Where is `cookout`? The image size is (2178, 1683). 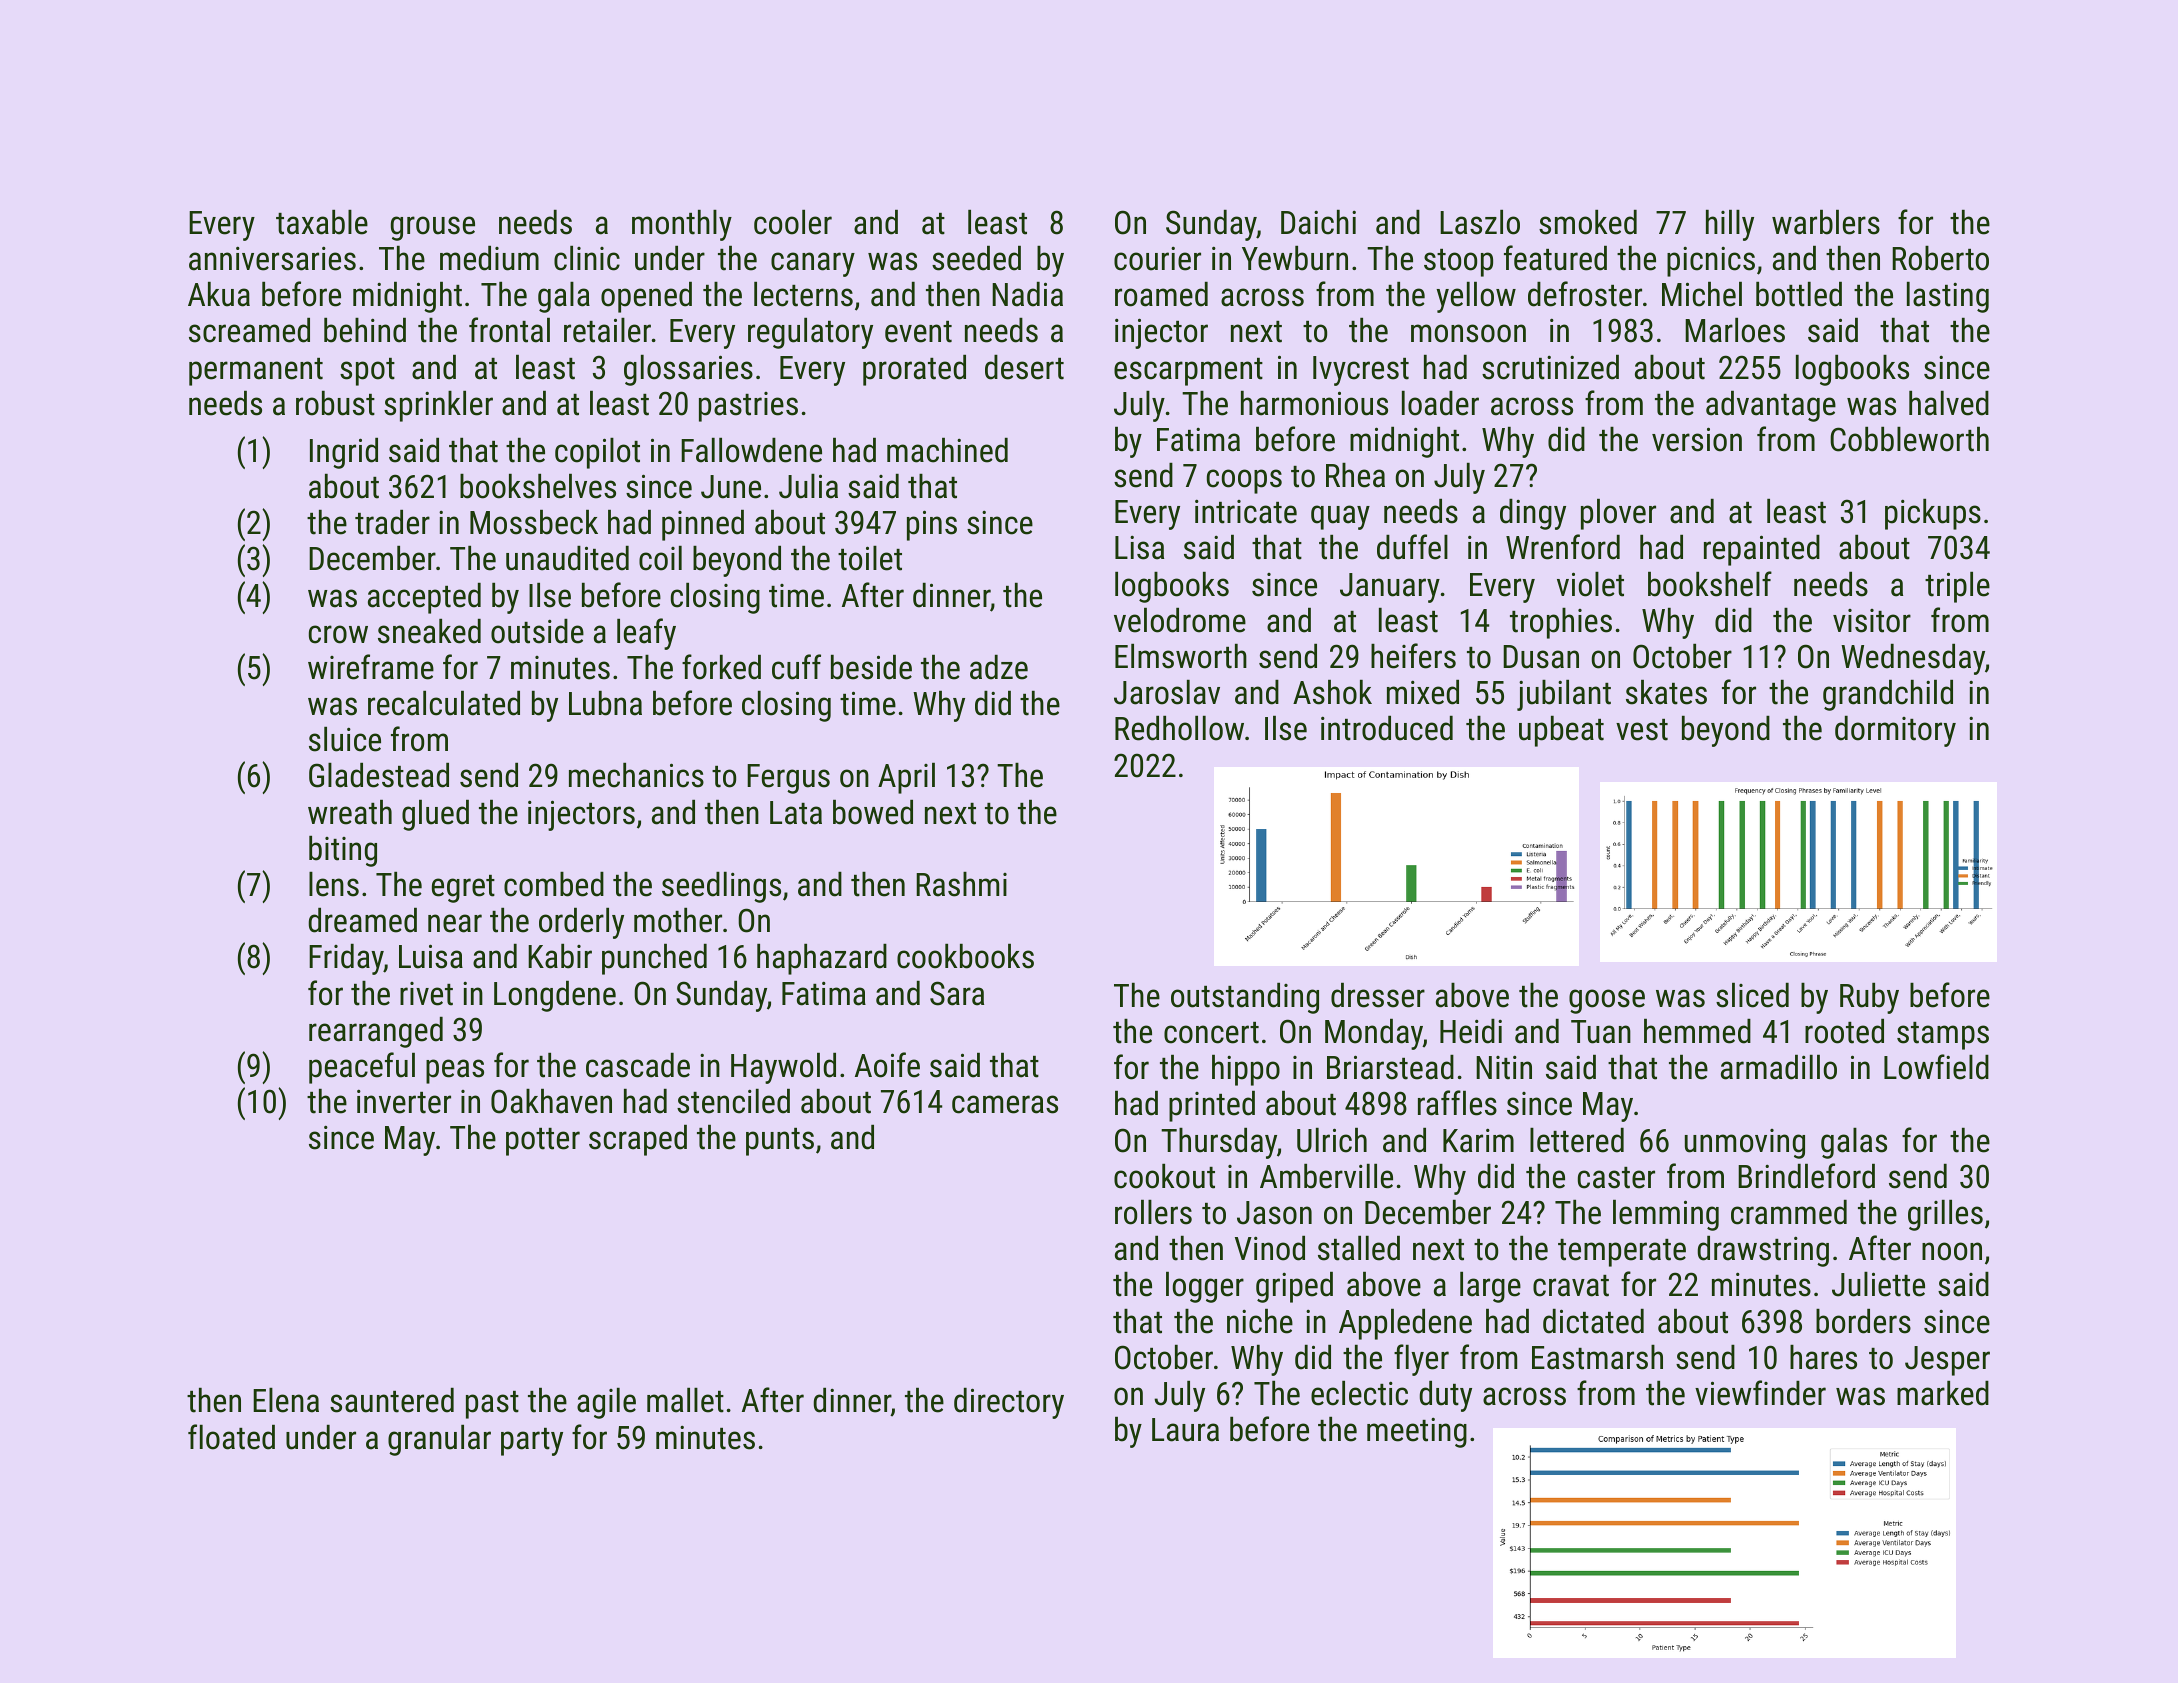
cookout is located at coordinates (1164, 1176).
